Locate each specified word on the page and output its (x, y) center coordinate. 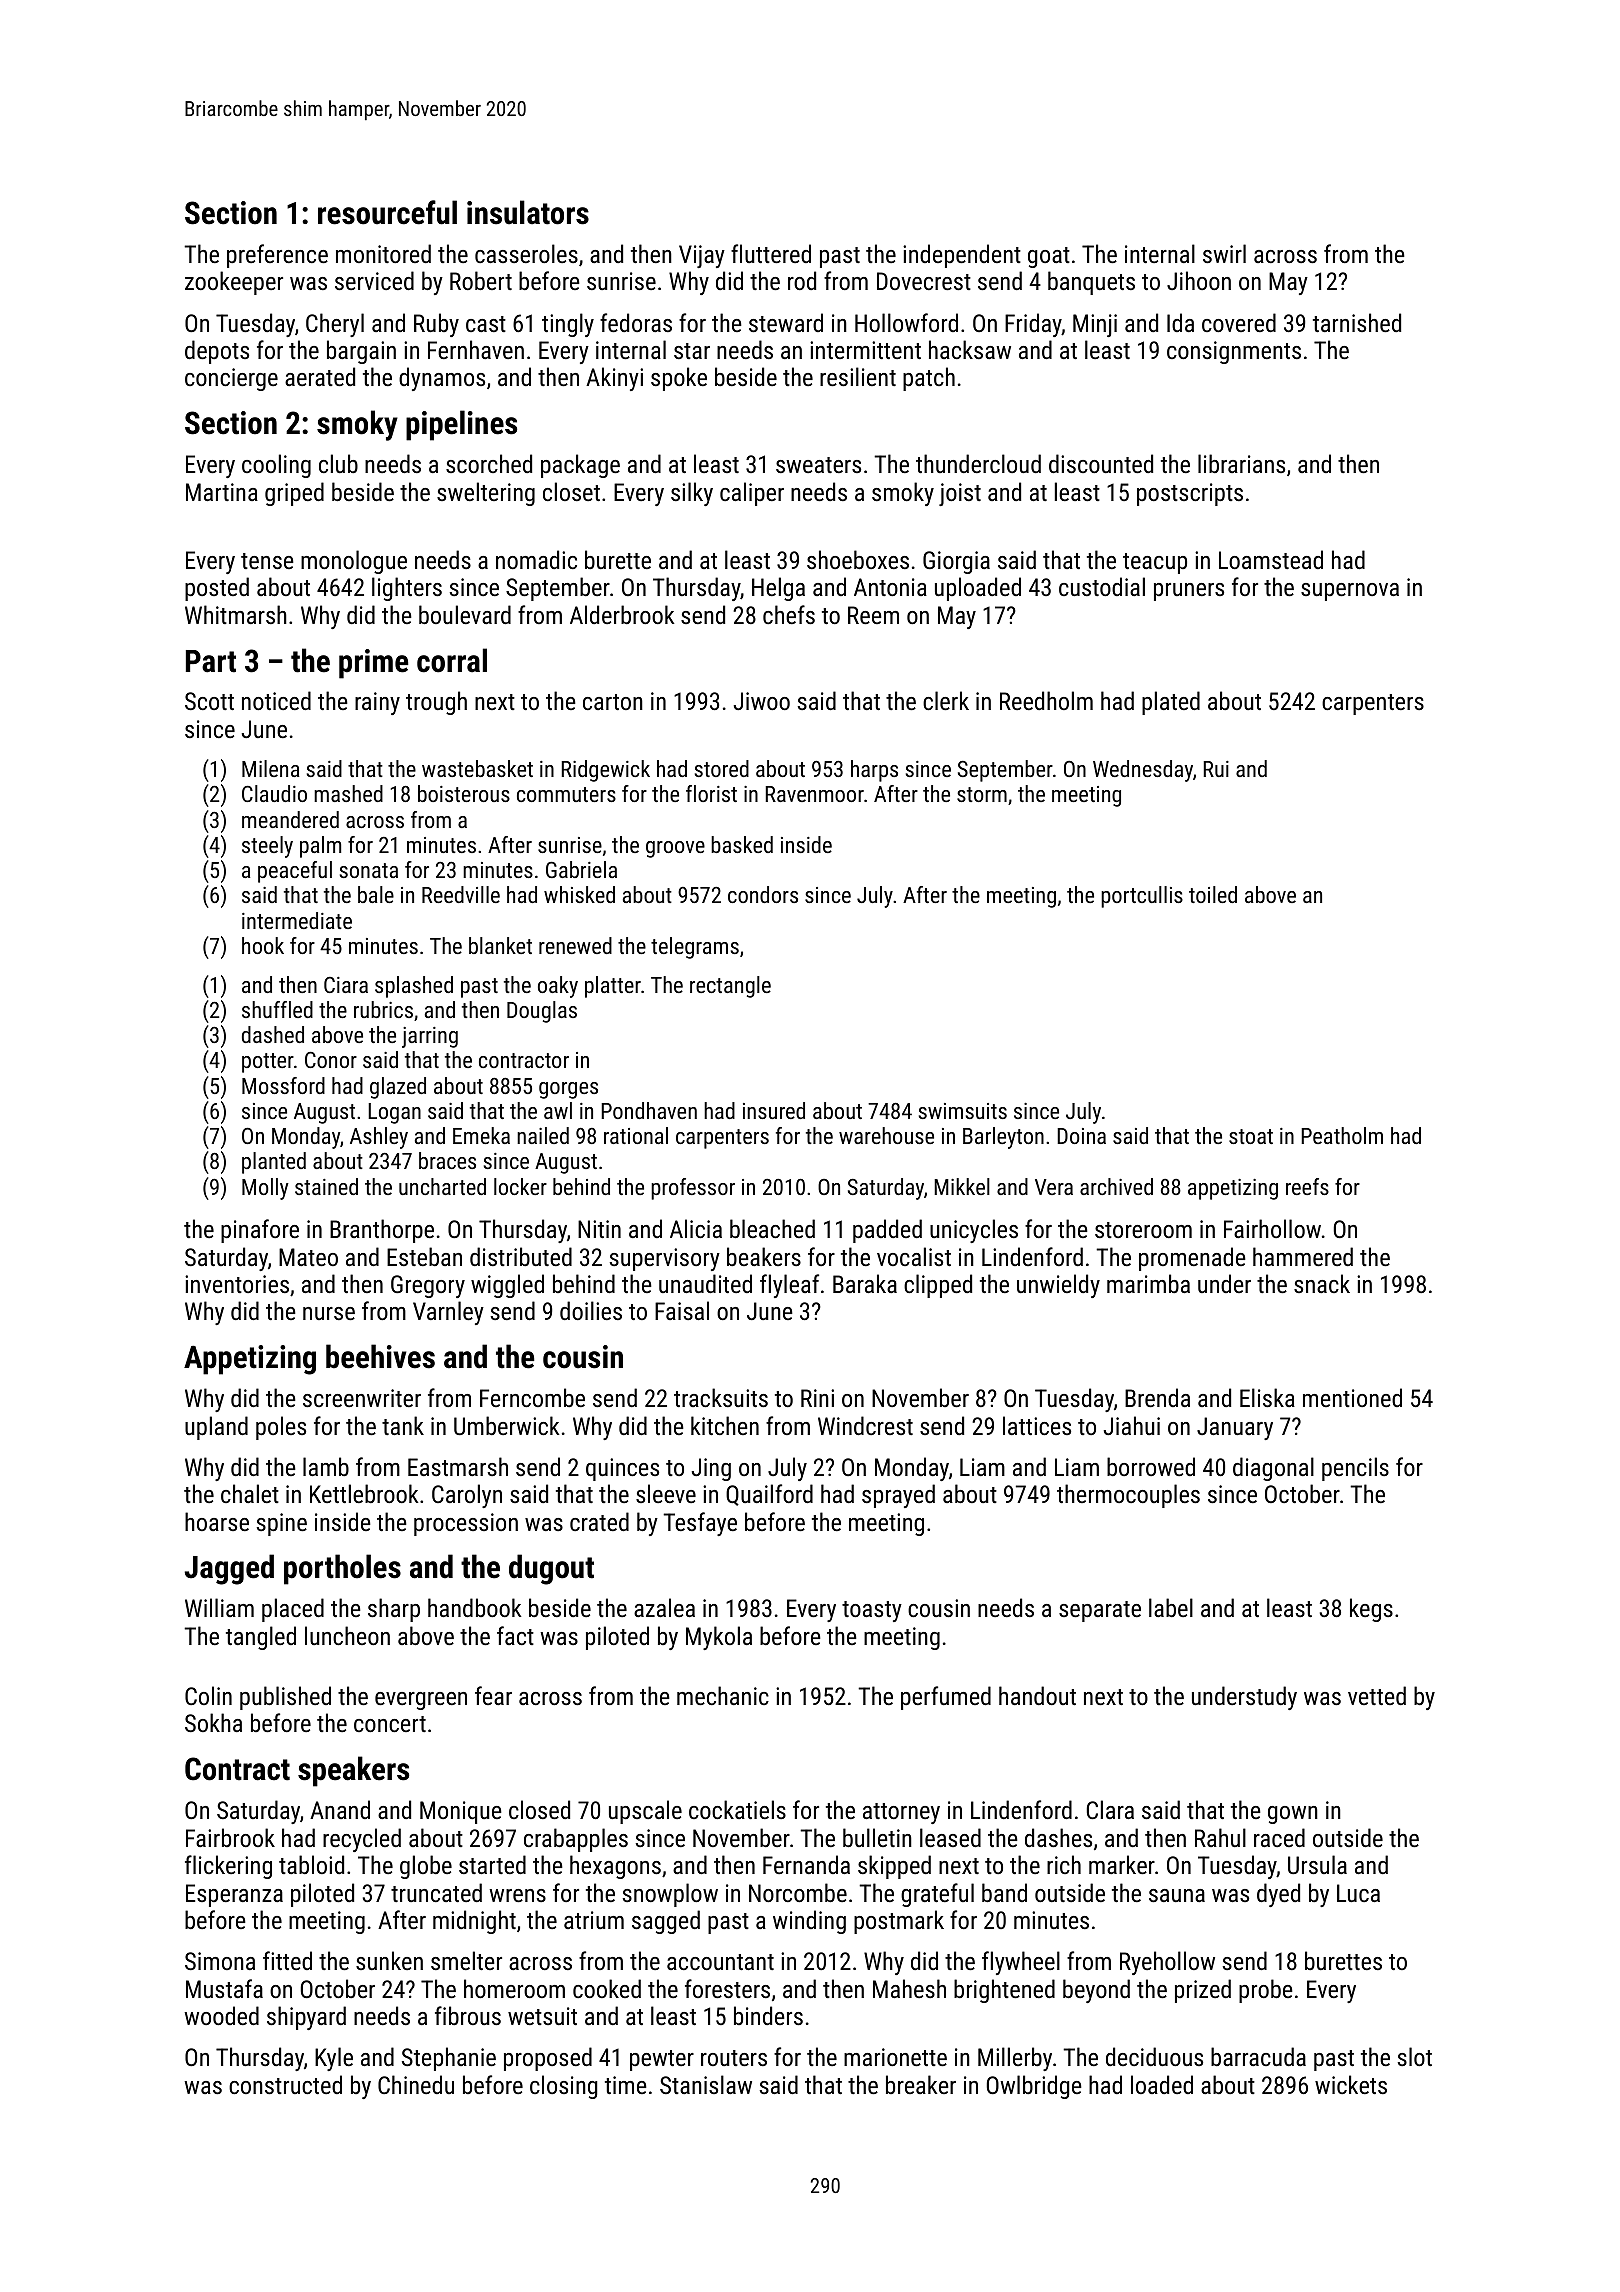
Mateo (308, 1257)
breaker (921, 2084)
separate (1100, 1611)
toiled (1213, 894)
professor (693, 1189)
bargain (361, 352)
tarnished (1357, 322)
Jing (711, 1469)
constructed (285, 2084)
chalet (250, 1493)
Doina (1081, 1136)
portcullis (1142, 897)
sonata (369, 870)
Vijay (702, 256)
